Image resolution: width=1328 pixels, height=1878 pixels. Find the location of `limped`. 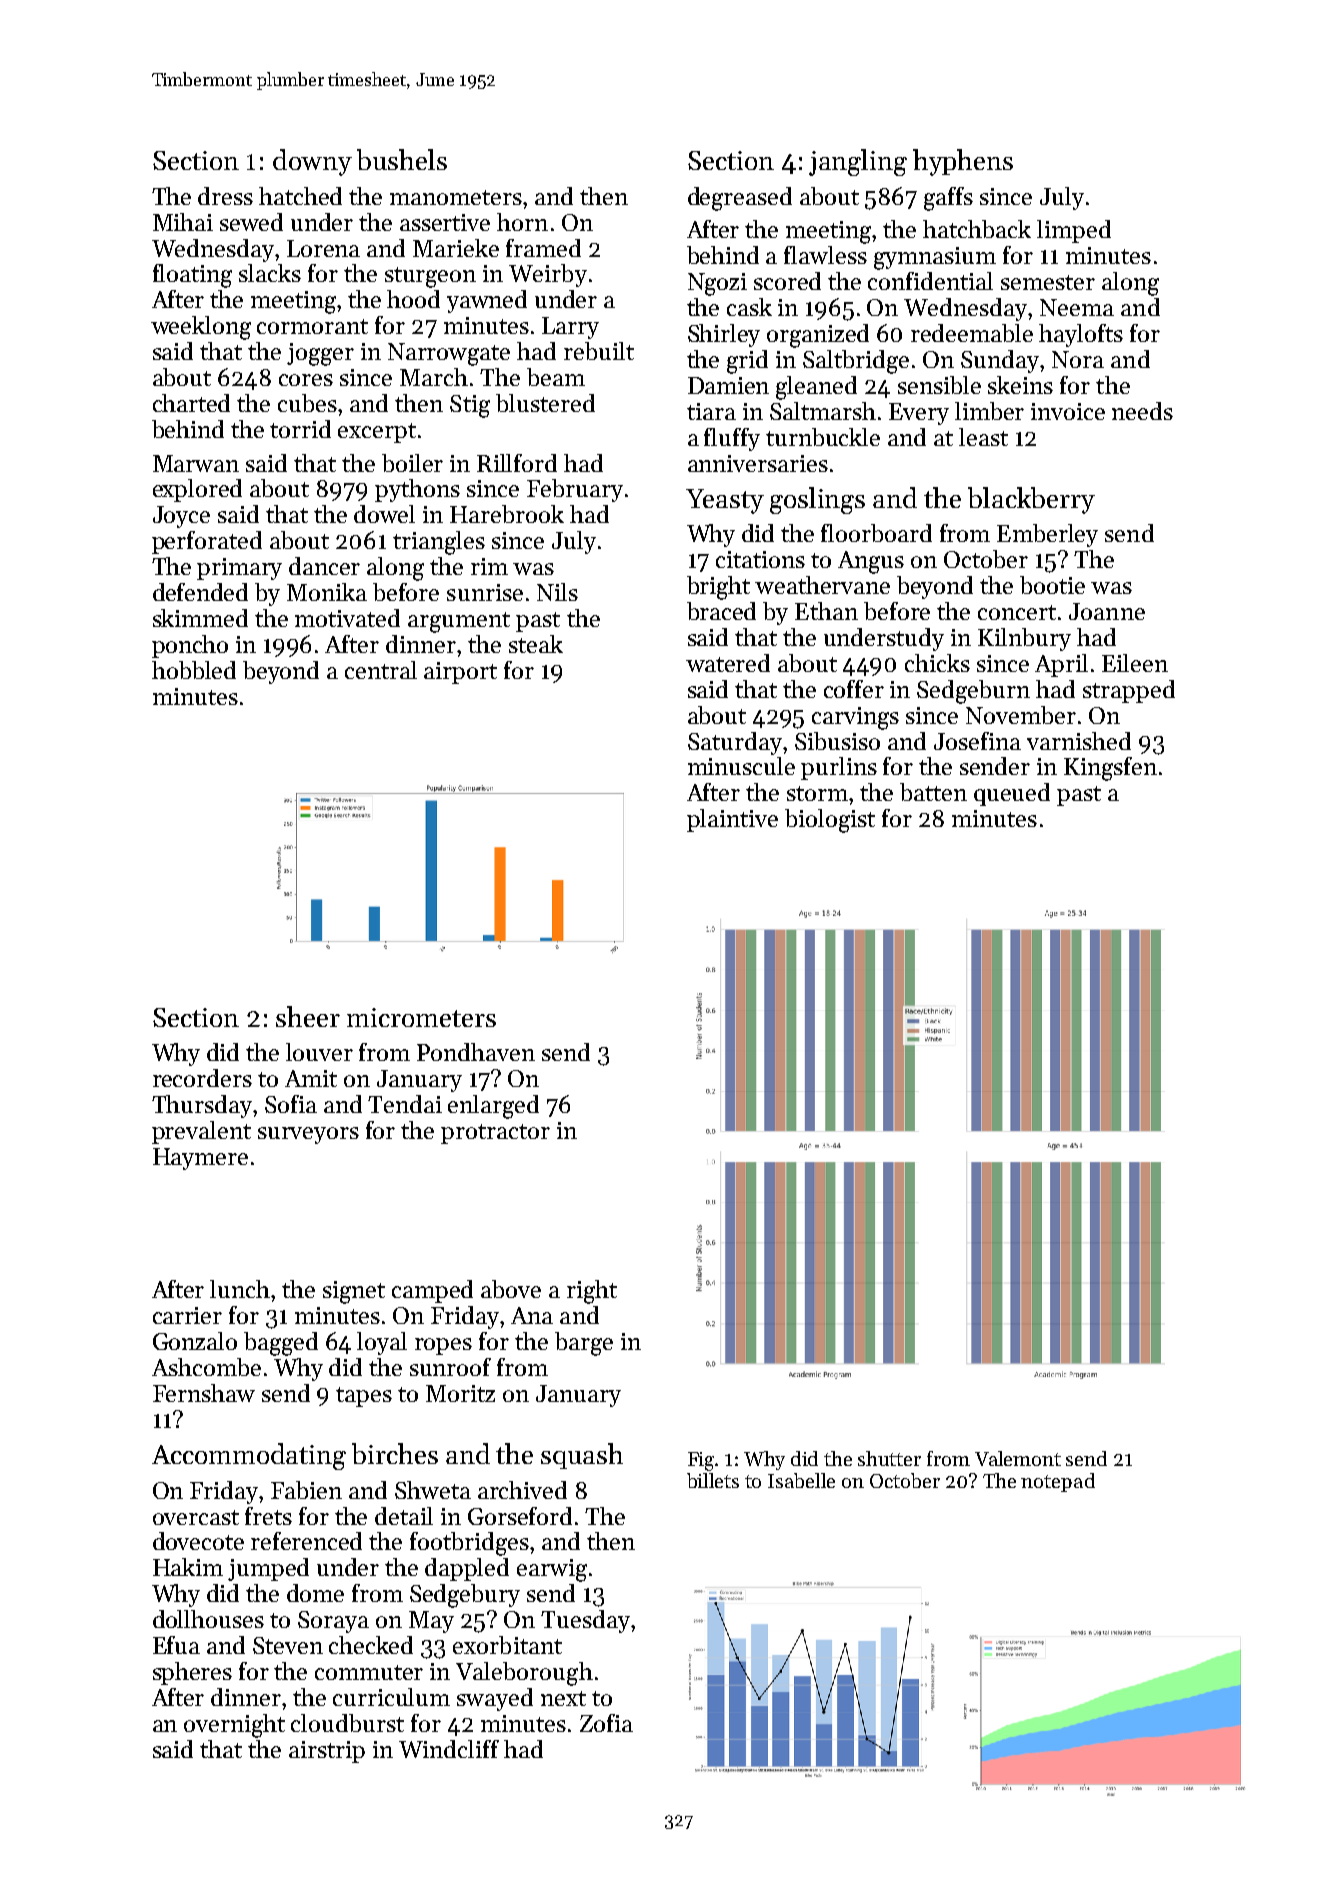

limped is located at coordinates (1074, 231).
